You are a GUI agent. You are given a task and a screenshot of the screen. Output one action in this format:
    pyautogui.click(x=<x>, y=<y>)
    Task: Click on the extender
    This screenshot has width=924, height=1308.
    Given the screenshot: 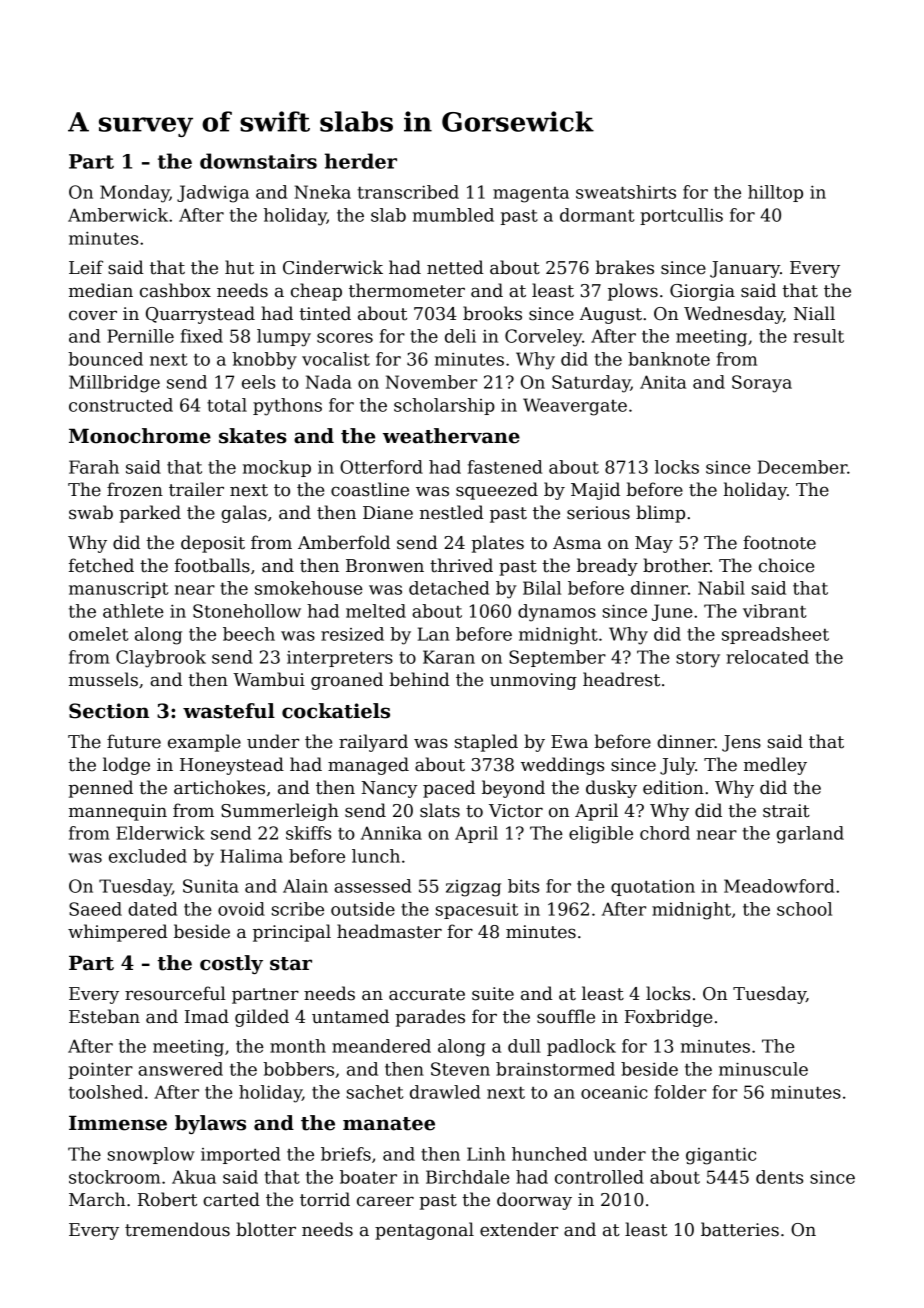 What is the action you would take?
    pyautogui.click(x=519, y=1229)
